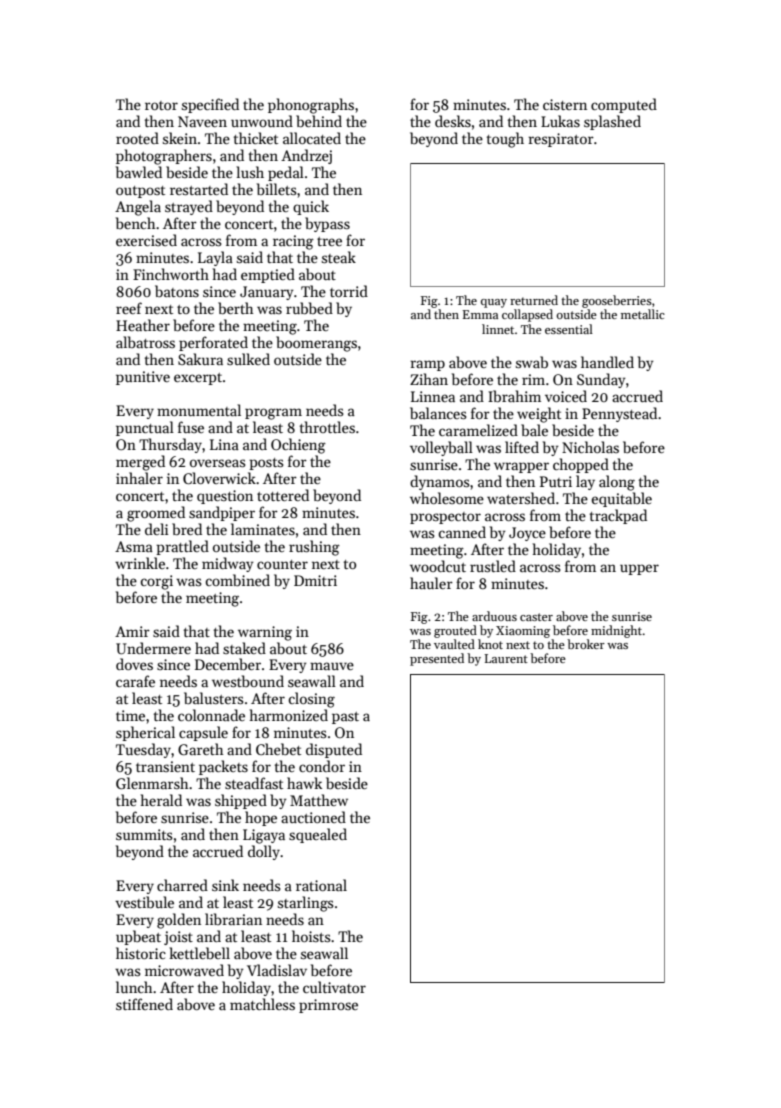 The width and height of the screenshot is (781, 1108). What do you see at coordinates (328, 1006) in the screenshot?
I see `primrose` at bounding box center [328, 1006].
